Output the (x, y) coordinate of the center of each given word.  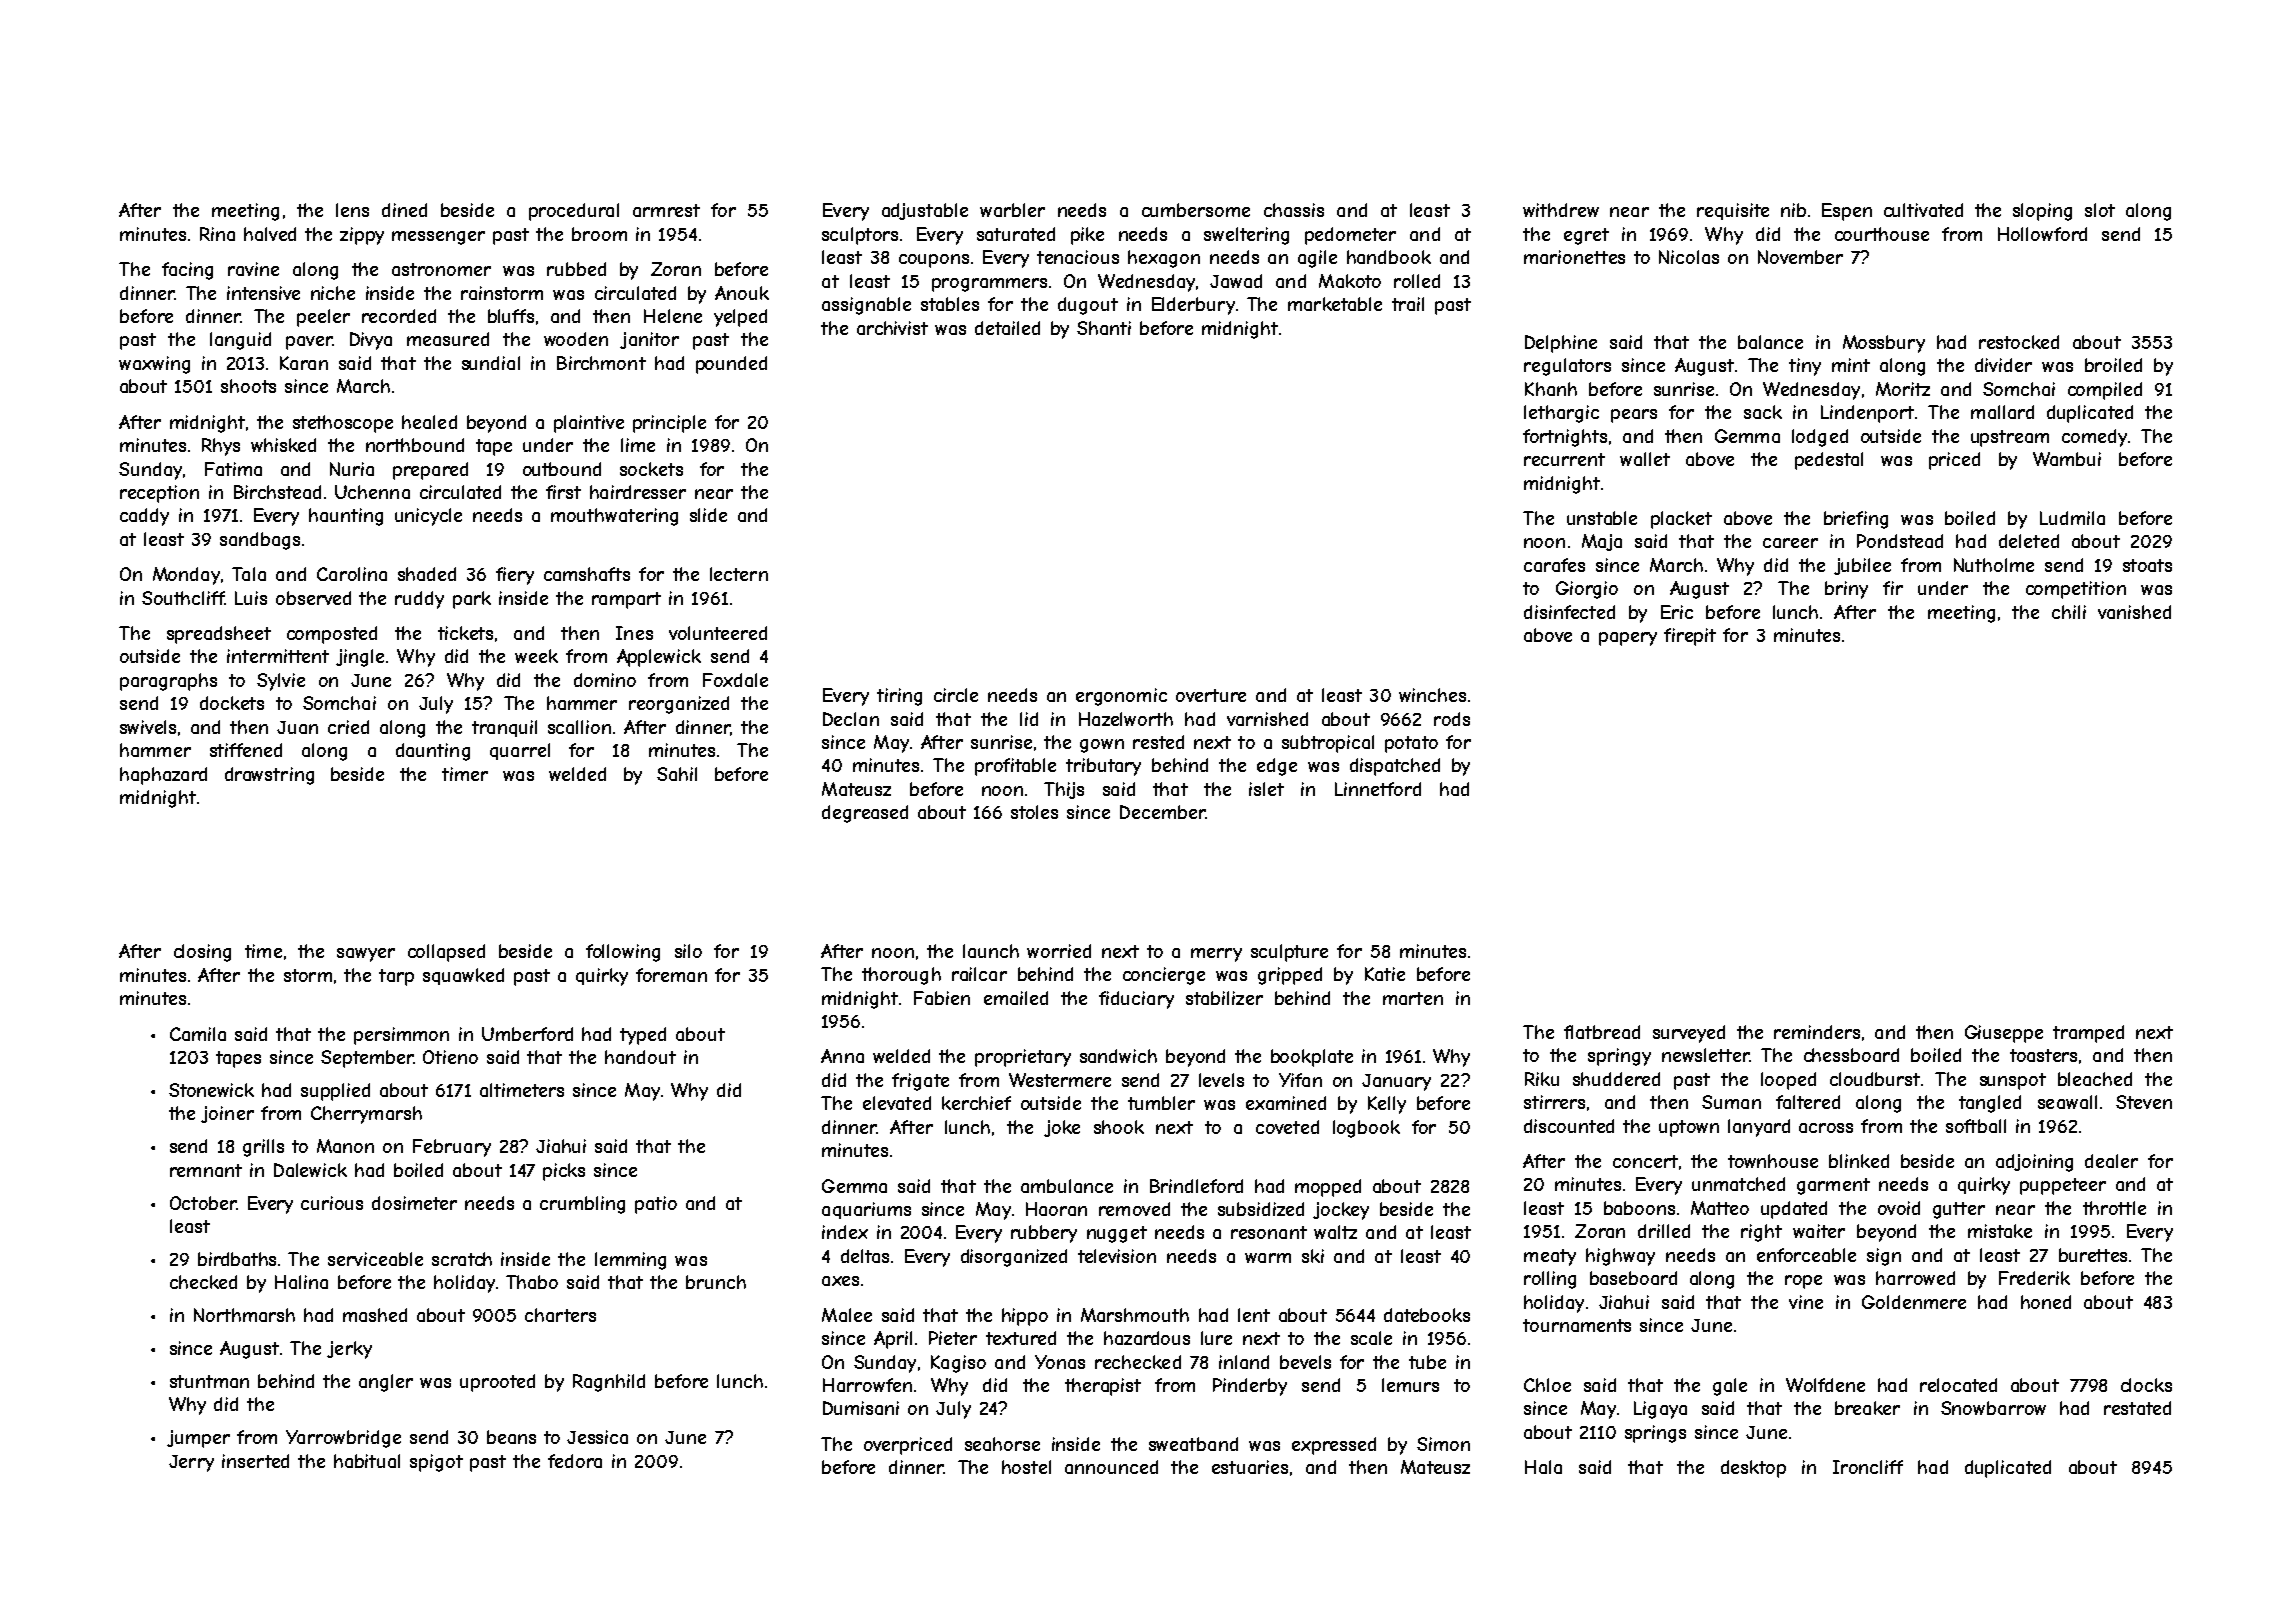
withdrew (1561, 210)
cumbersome (1196, 210)
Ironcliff (1868, 1467)
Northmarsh (244, 1315)
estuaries (1250, 1467)
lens (352, 210)
